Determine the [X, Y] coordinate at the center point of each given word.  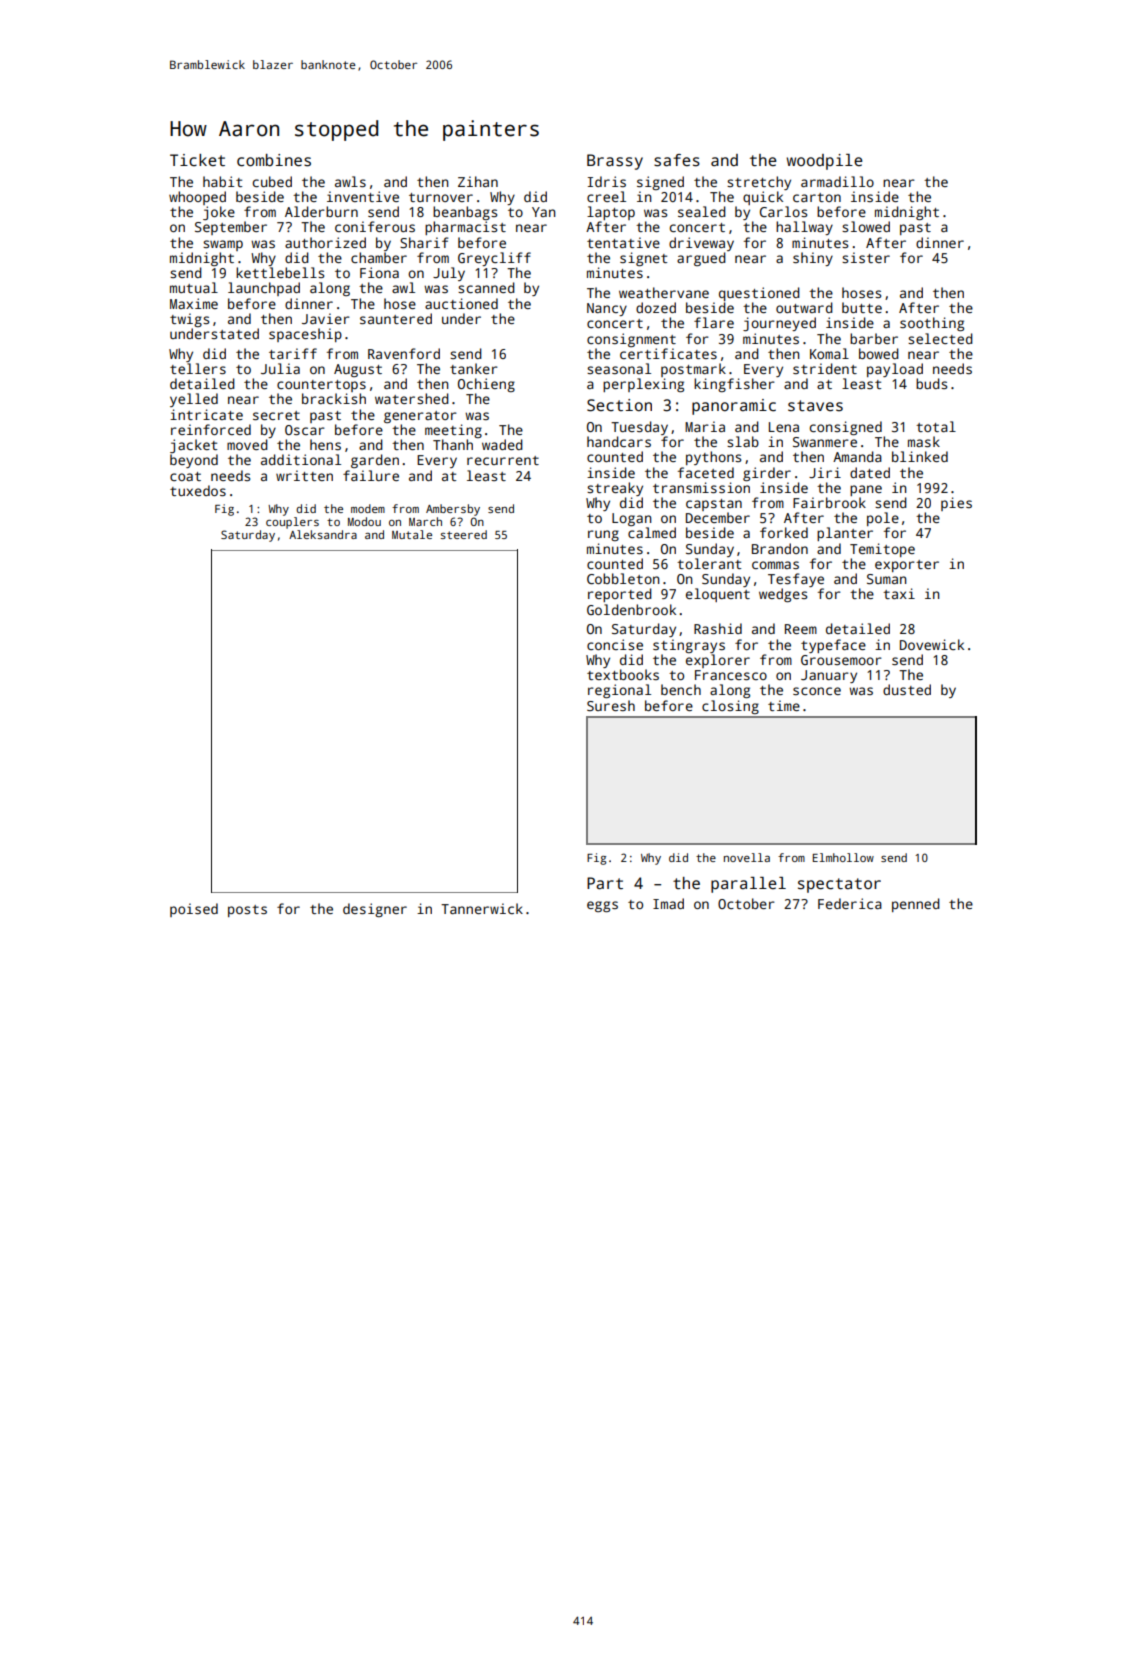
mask [924, 441]
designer [375, 910]
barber [874, 338]
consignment [631, 340]
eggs [602, 906]
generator [420, 417]
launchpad [264, 289]
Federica [850, 903]
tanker [474, 368]
